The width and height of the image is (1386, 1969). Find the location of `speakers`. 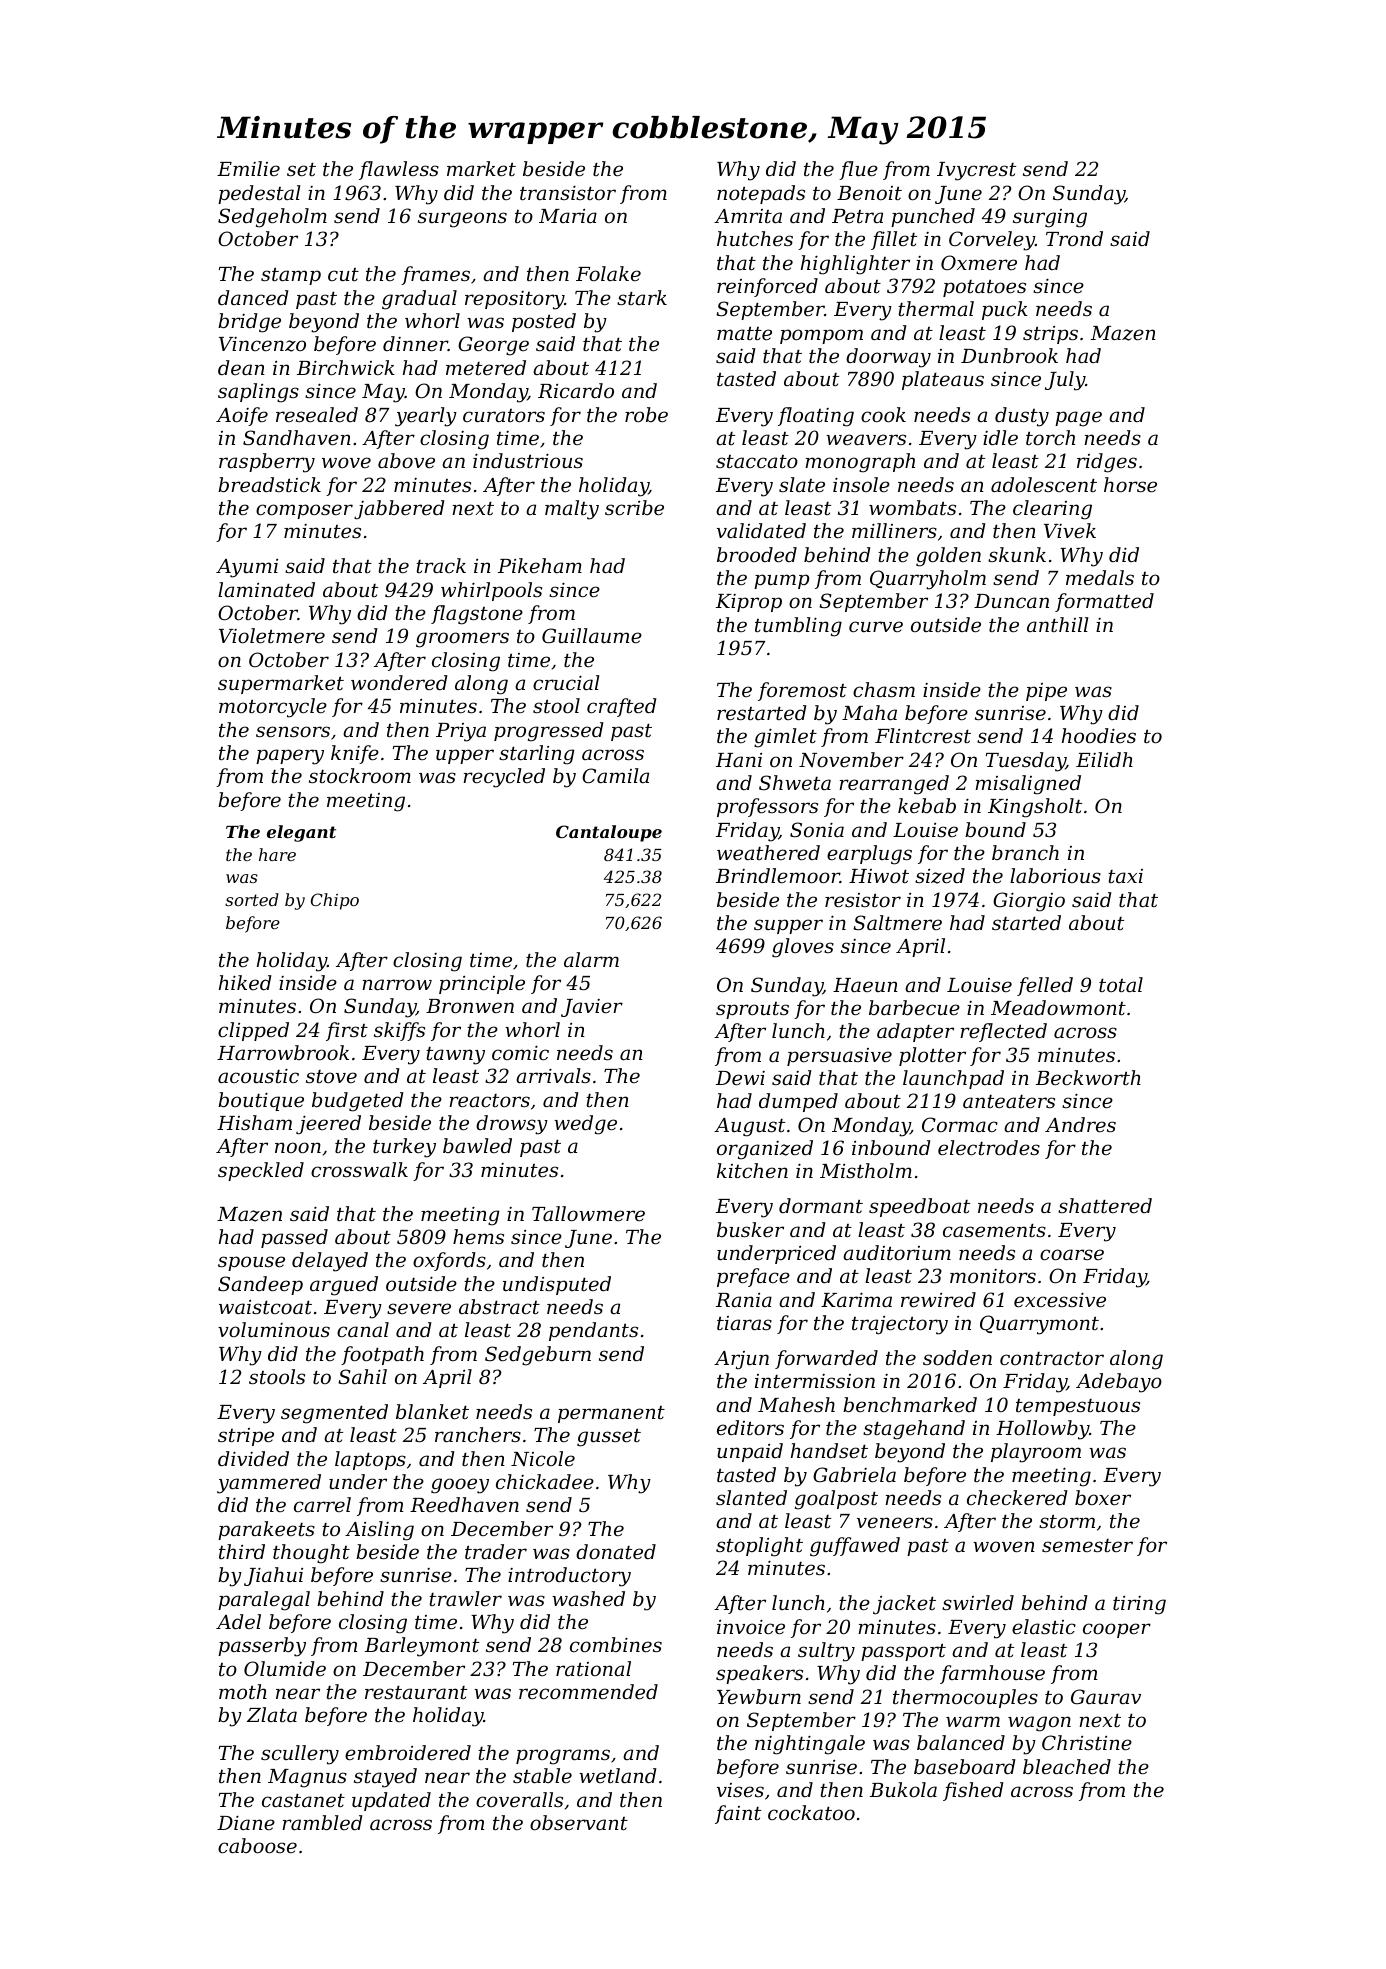

speakers is located at coordinates (759, 1674).
